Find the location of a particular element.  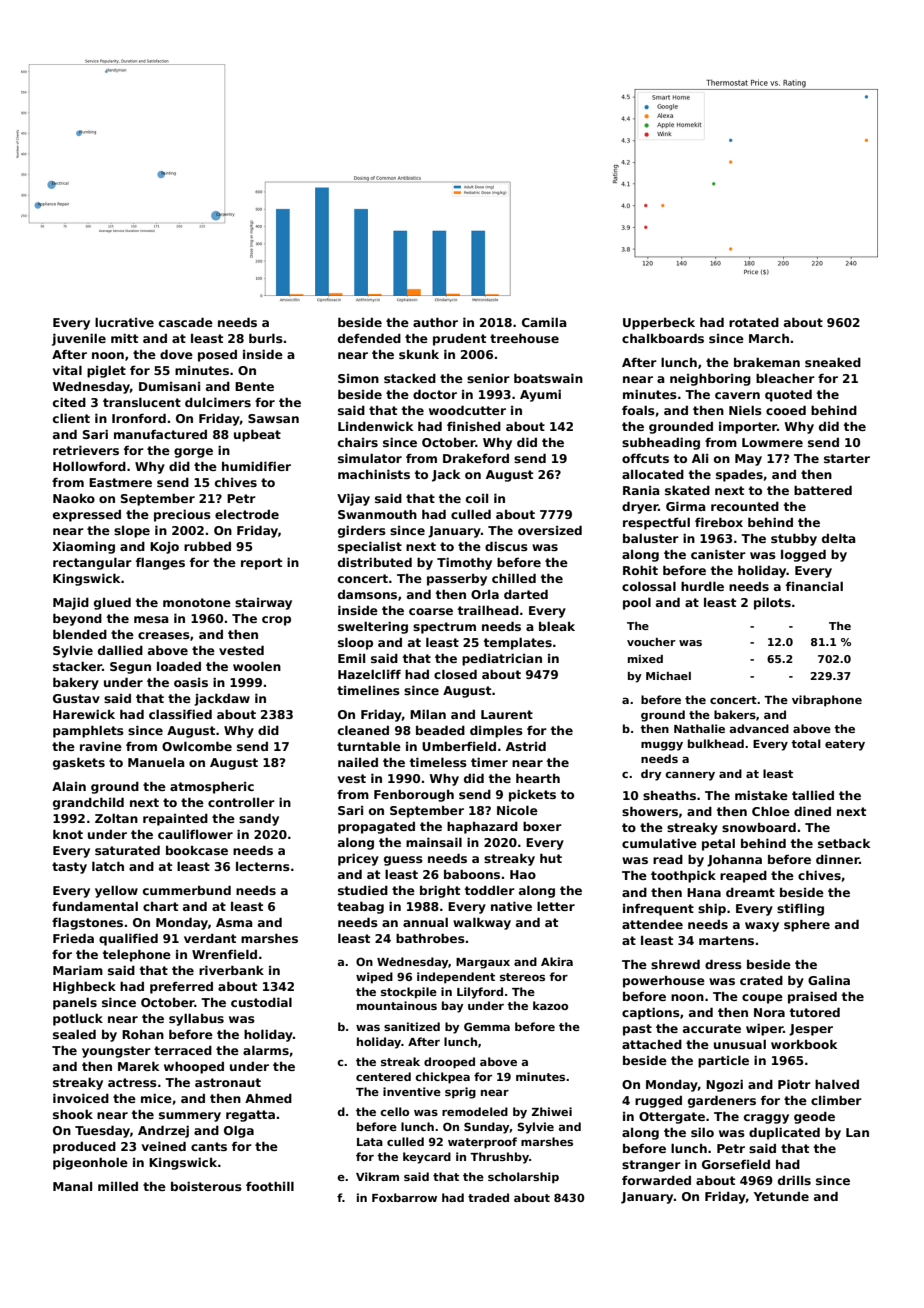

dimples is located at coordinates (496, 732).
